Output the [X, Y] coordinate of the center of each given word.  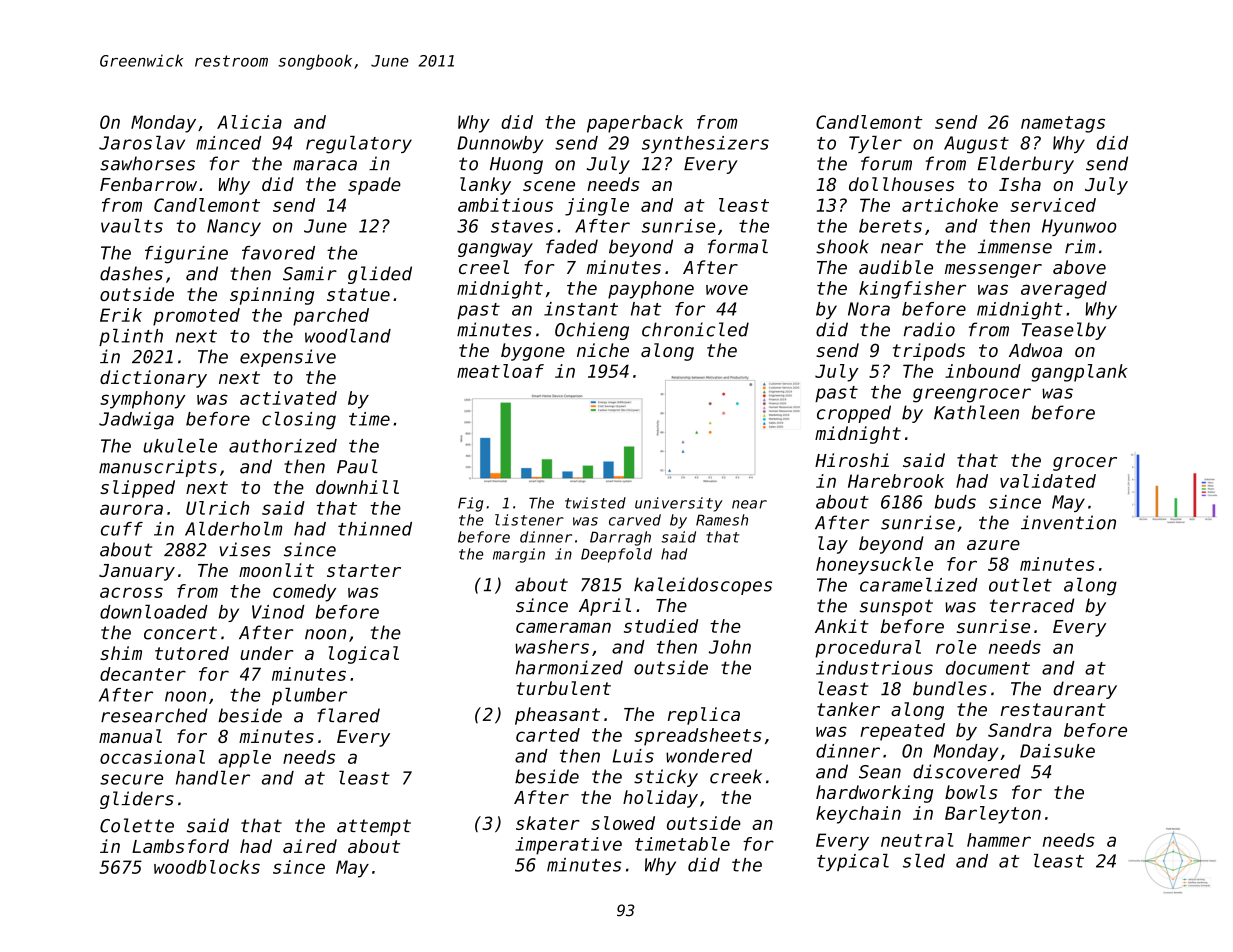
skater [548, 823]
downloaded [154, 611]
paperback [635, 124]
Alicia [249, 122]
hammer [999, 840]
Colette [137, 825]
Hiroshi [852, 460]
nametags [1063, 124]
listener [529, 520]
